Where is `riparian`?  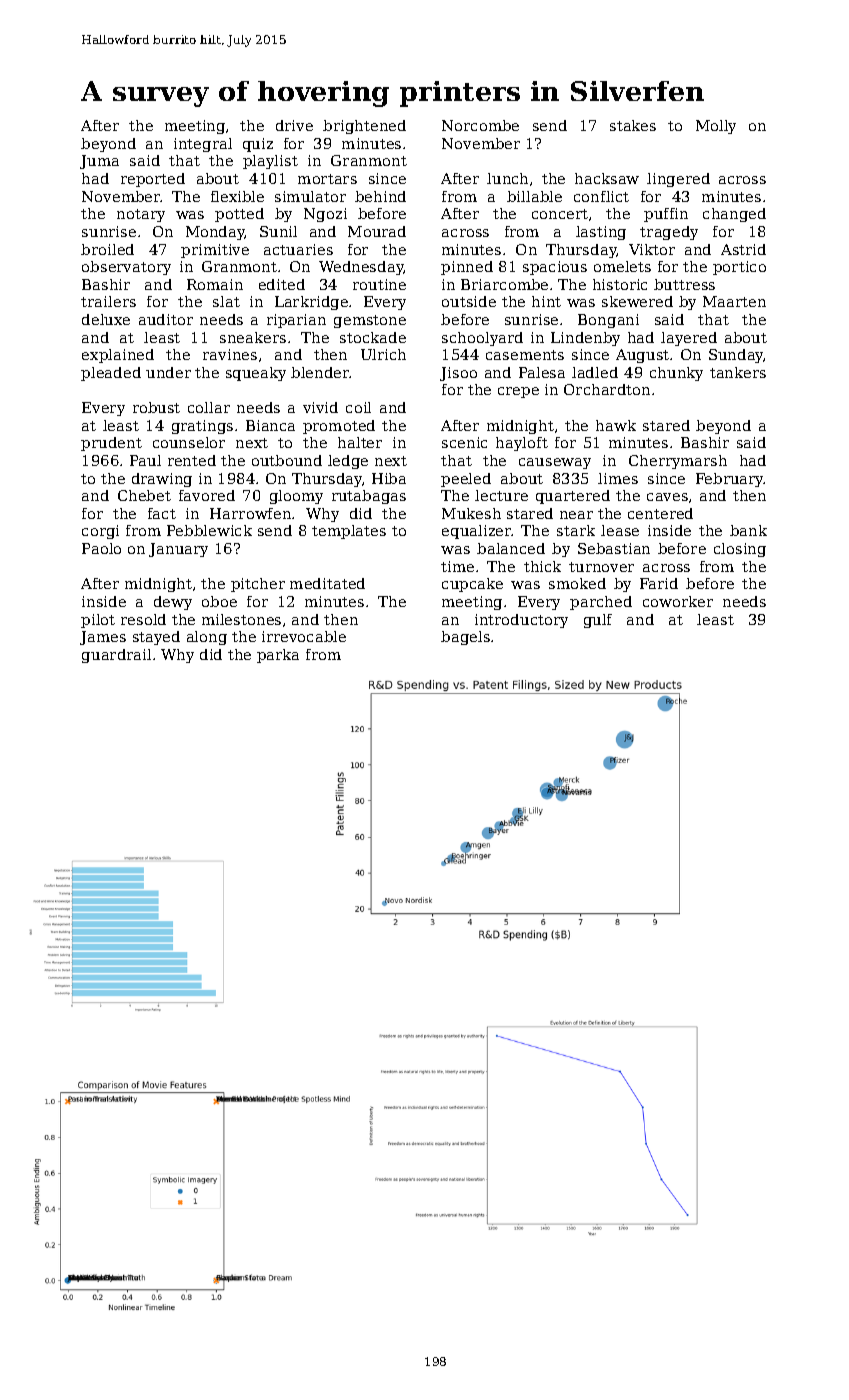 riparian is located at coordinates (296, 321).
